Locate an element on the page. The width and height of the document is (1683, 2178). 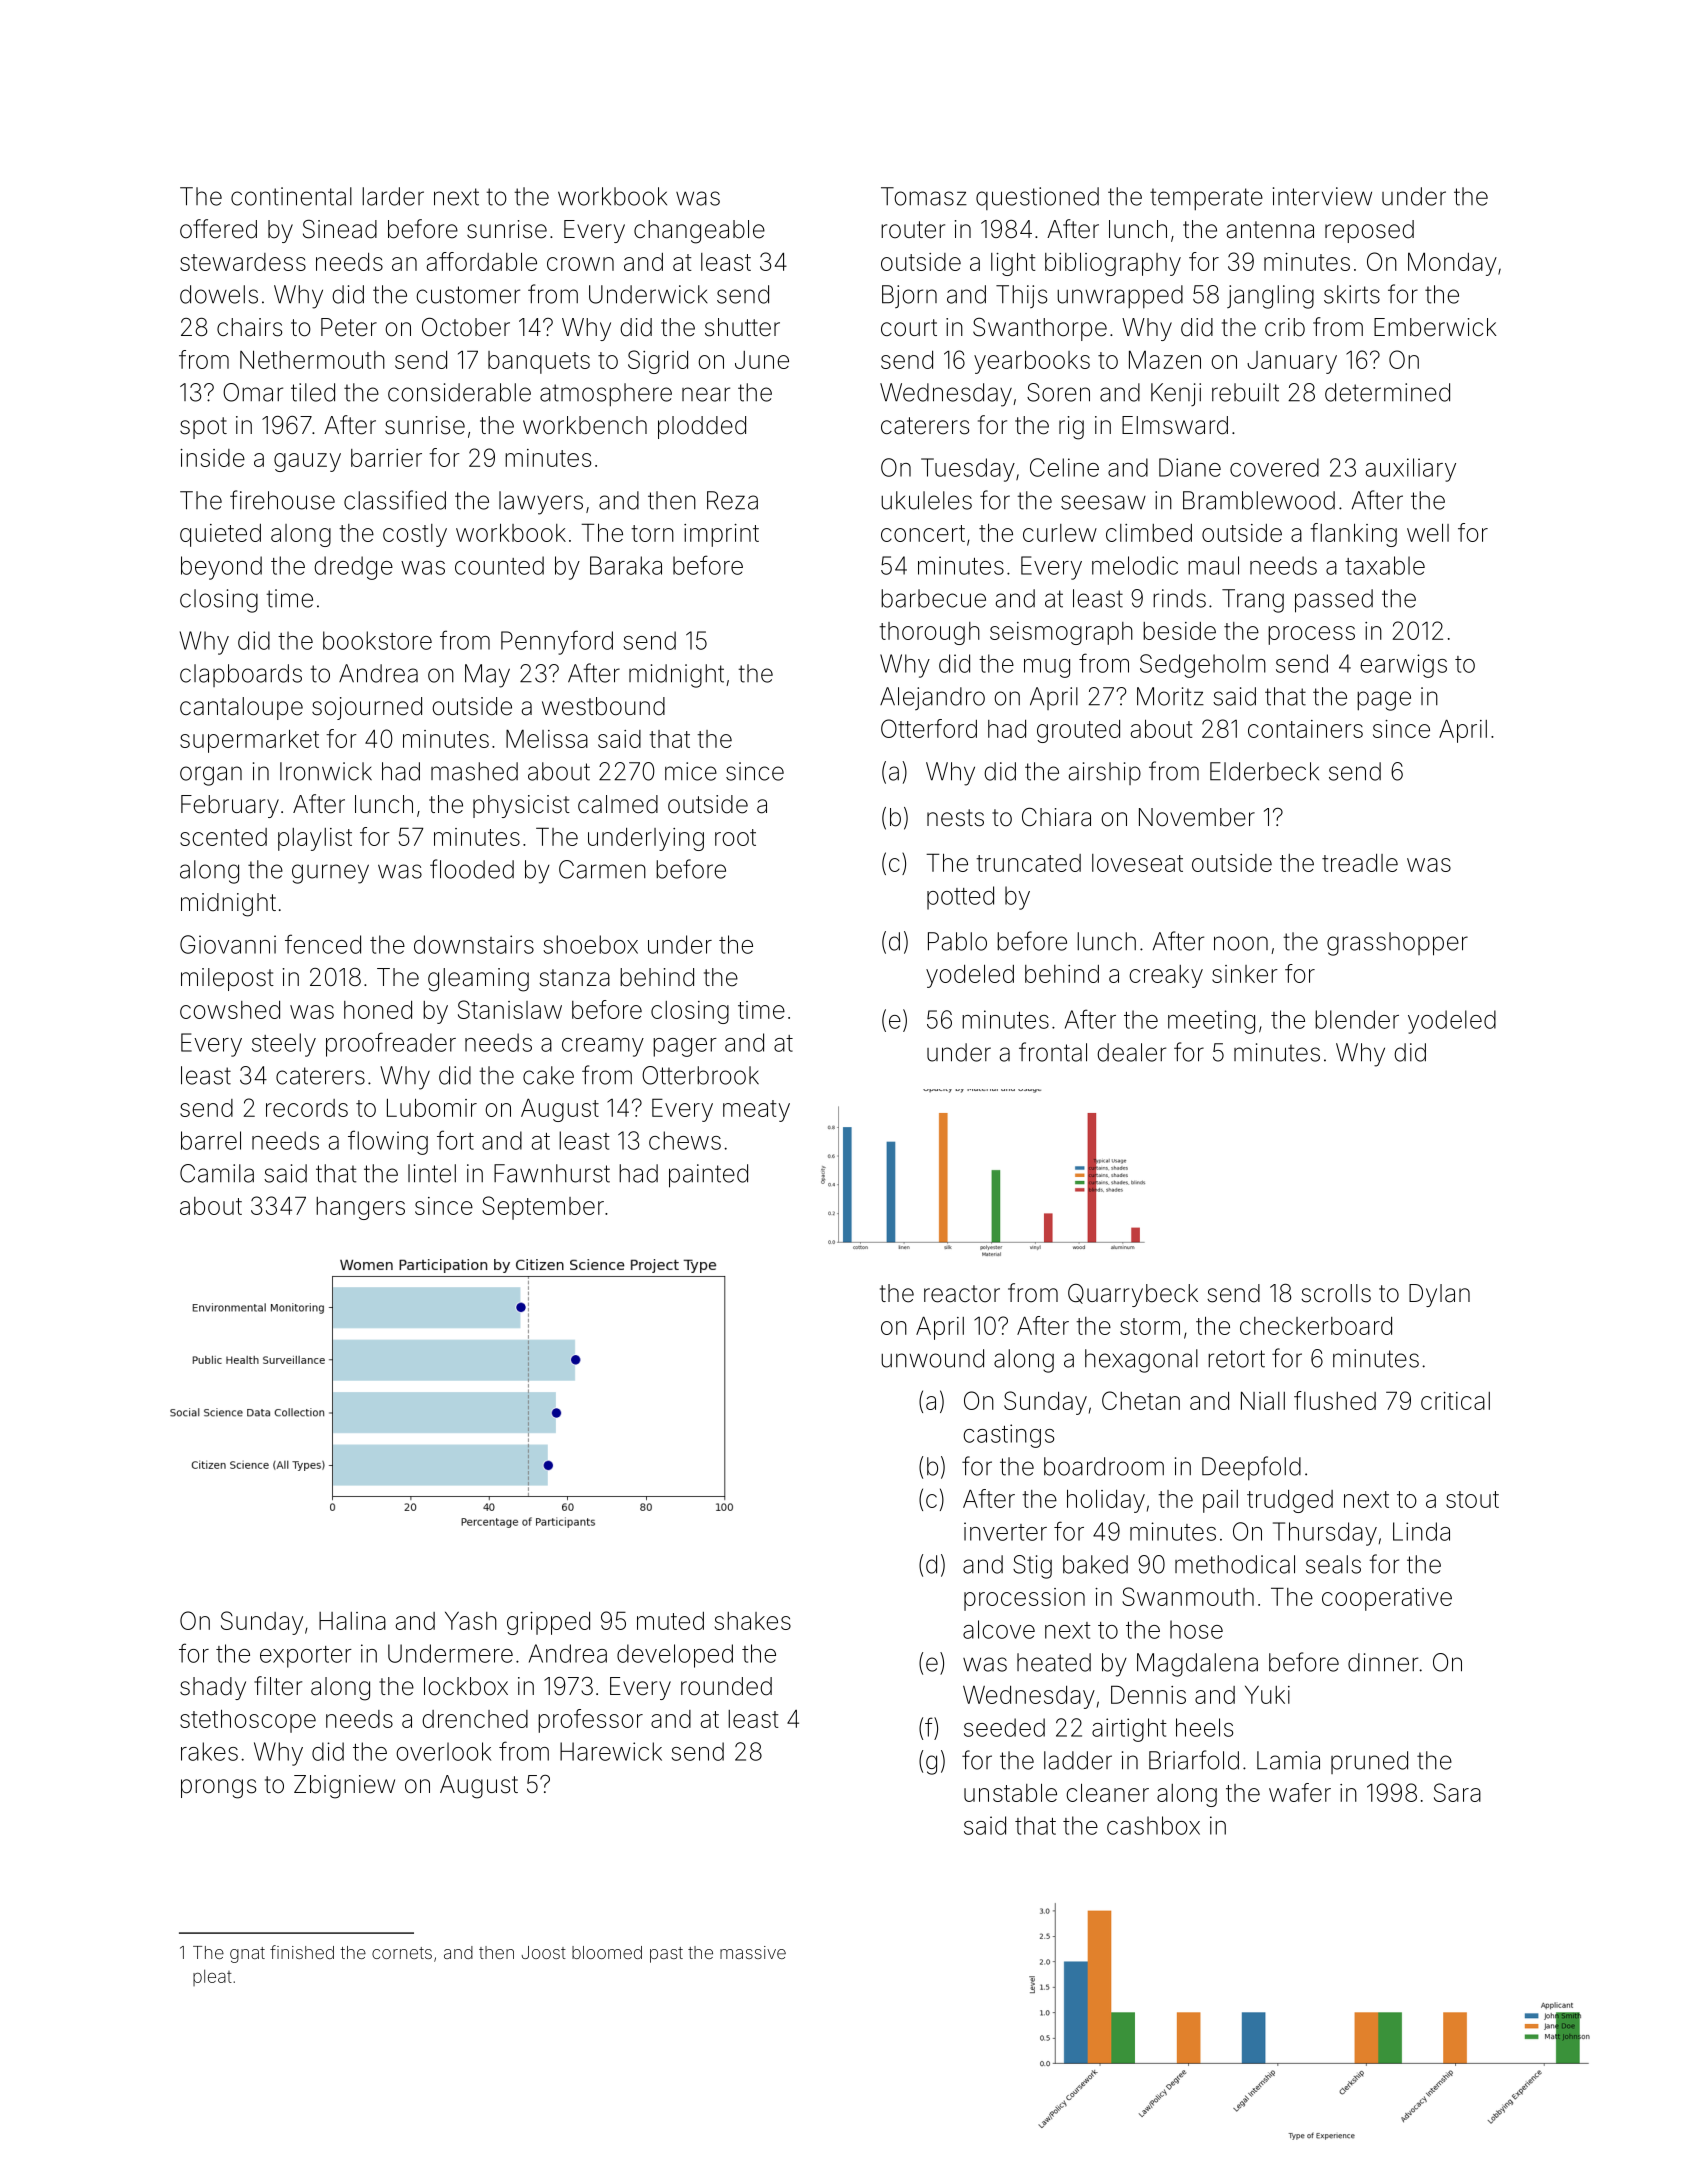
chews is located at coordinates (685, 1140).
